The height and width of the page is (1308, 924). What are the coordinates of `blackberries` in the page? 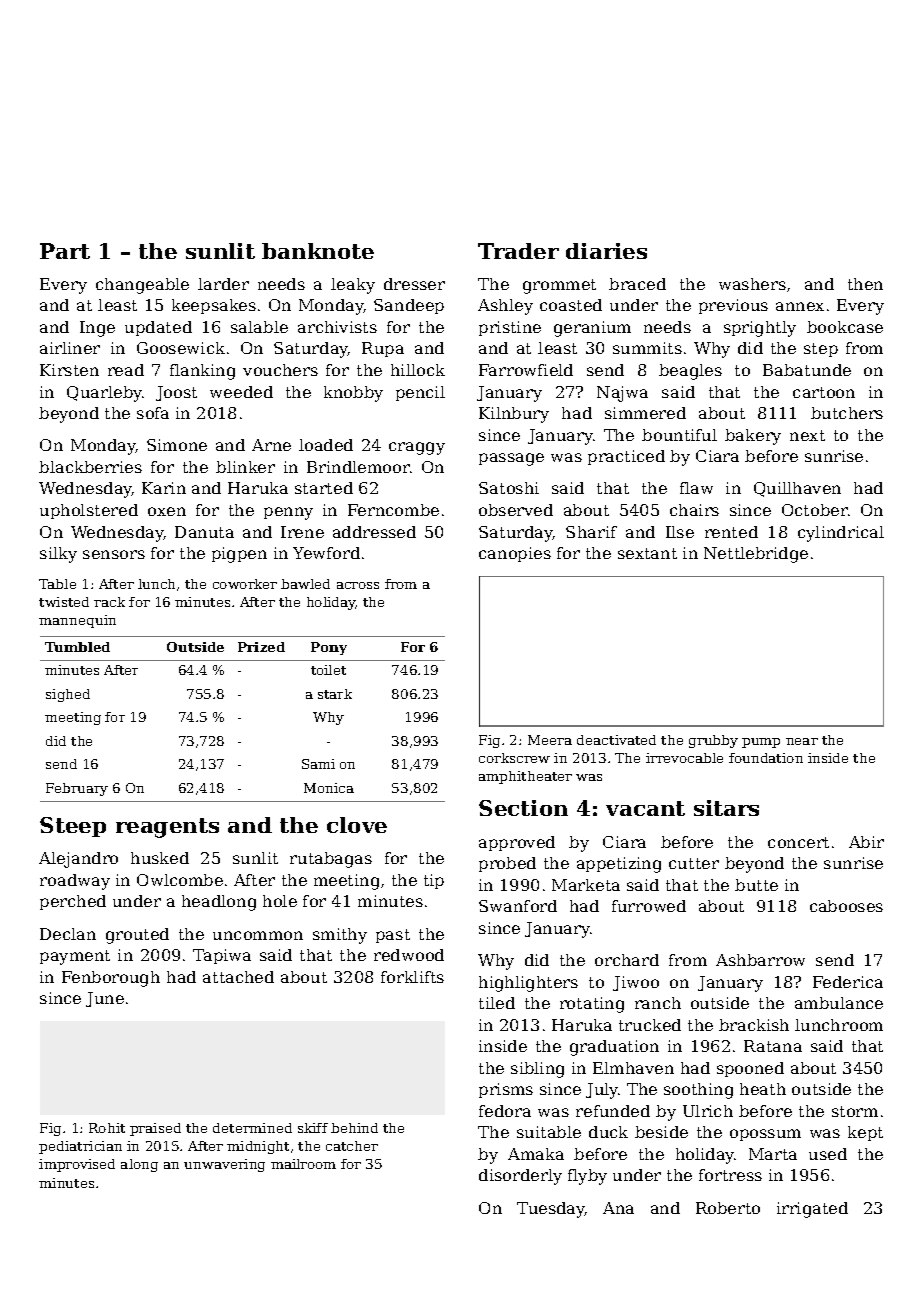 It's located at (90, 467).
